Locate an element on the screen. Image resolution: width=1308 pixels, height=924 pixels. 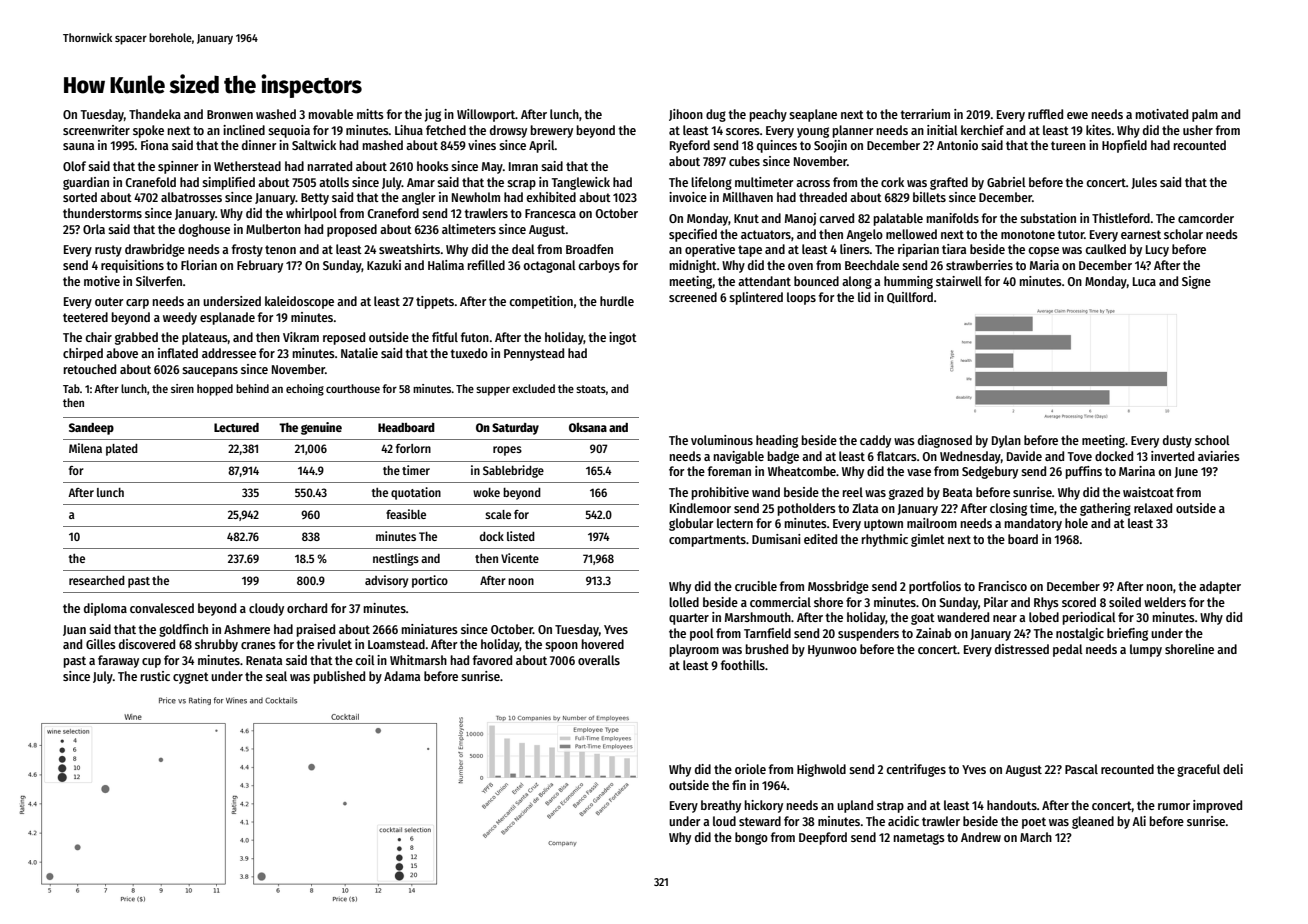
brewery is located at coordinates (552, 131).
